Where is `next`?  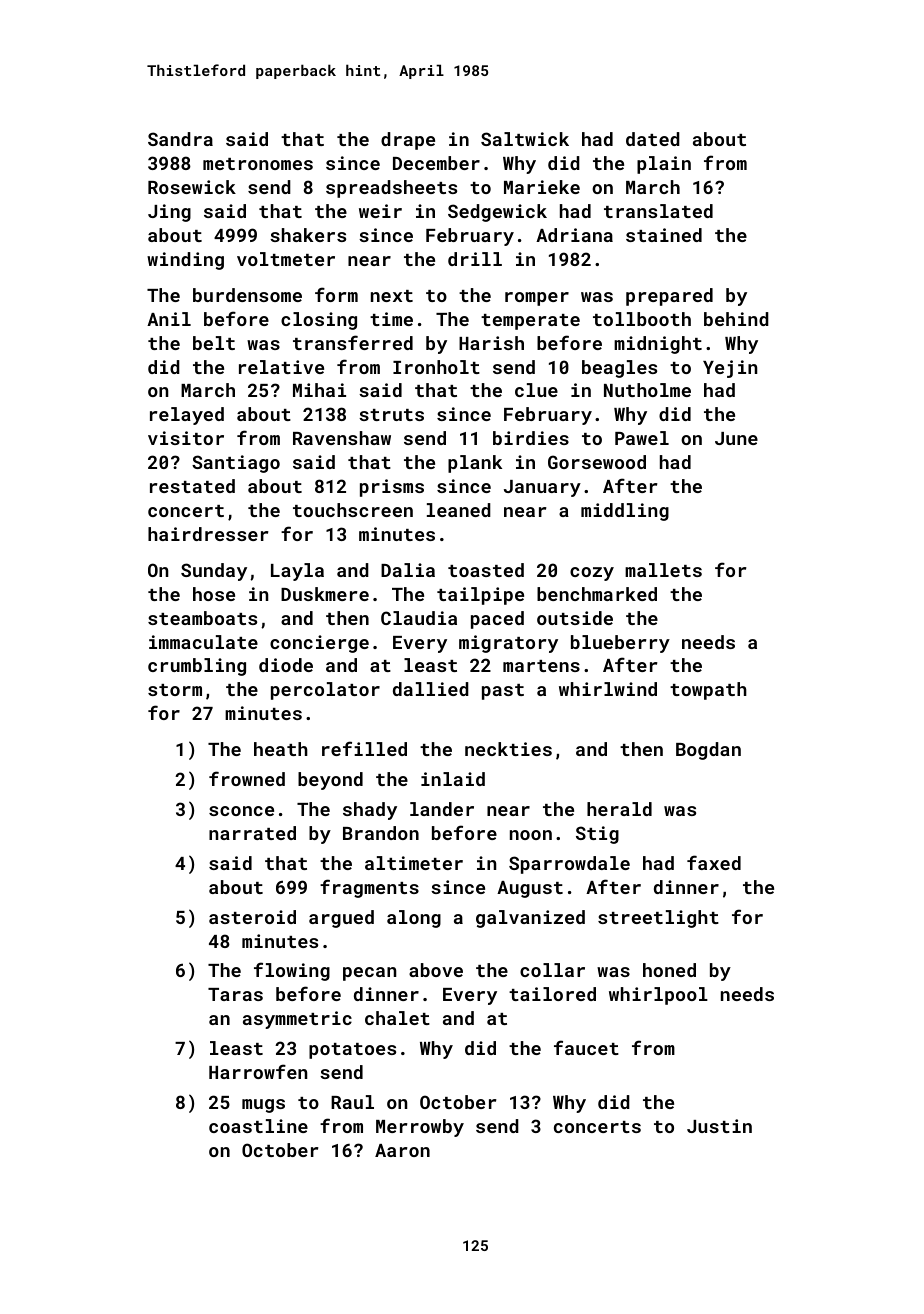 next is located at coordinates (392, 296).
